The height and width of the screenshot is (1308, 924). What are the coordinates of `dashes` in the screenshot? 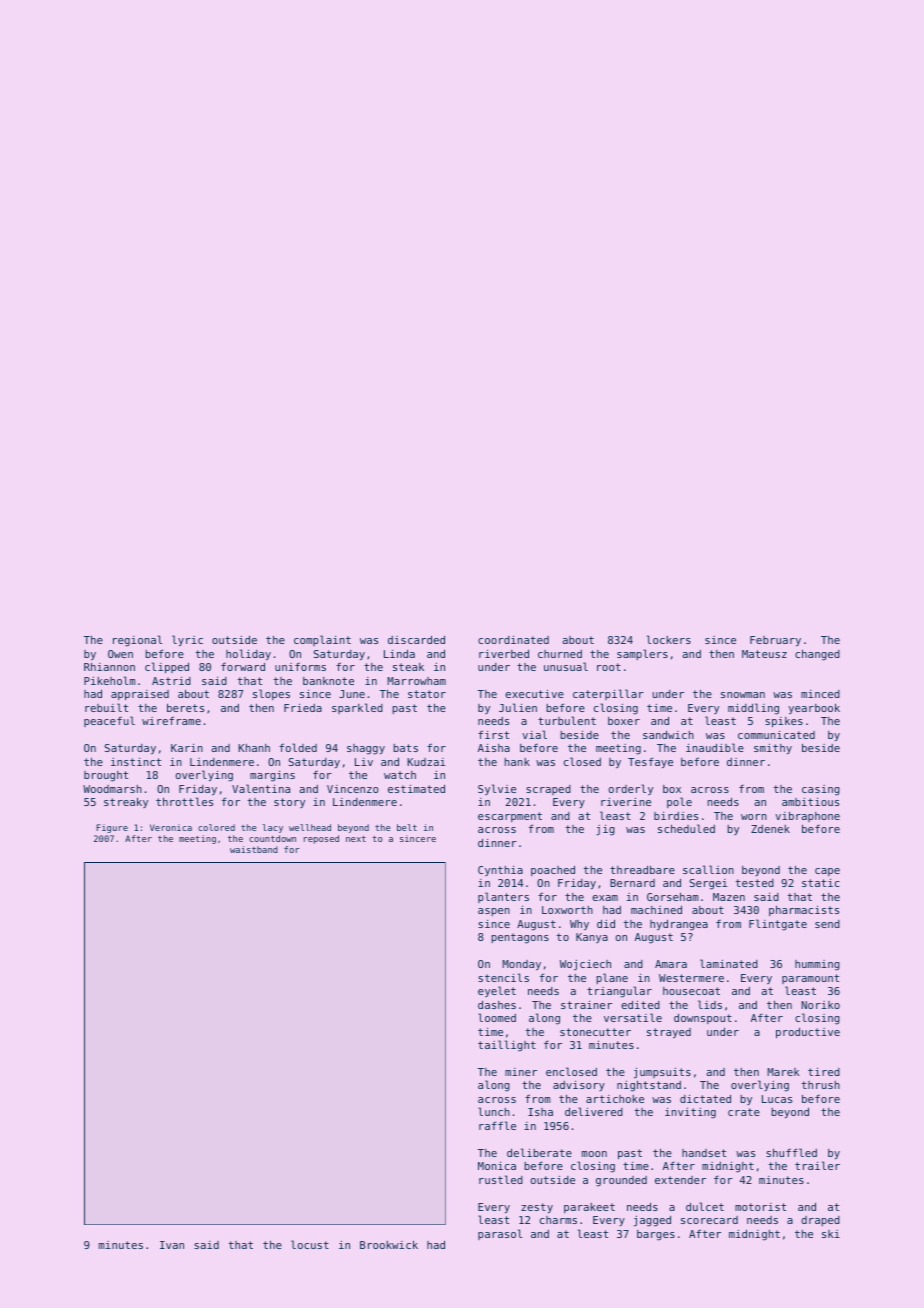 It's located at (497, 1004).
